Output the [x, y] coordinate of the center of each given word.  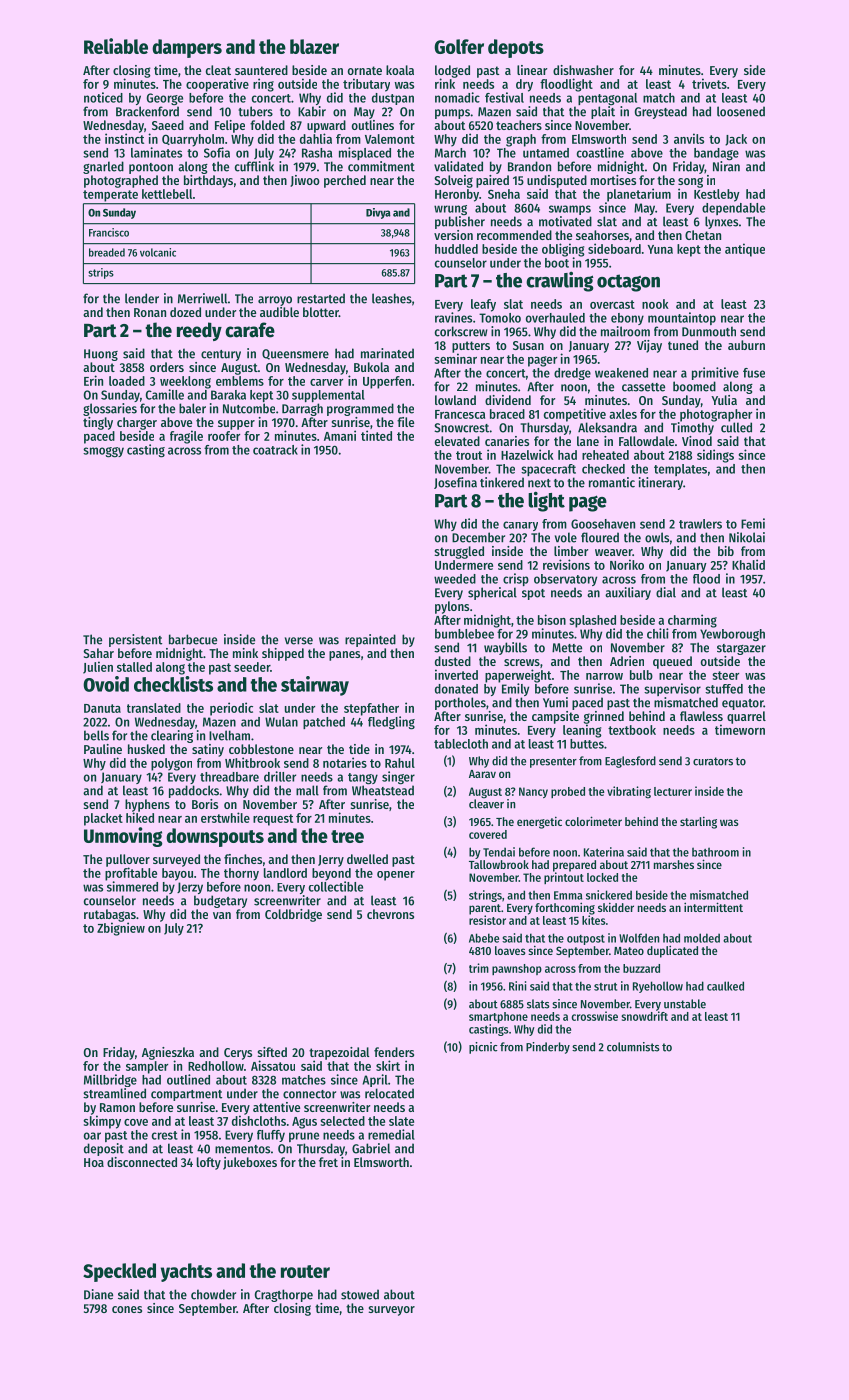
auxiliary [628, 593]
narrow [604, 676]
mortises [613, 180]
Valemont [390, 139]
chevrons [390, 914]
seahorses [602, 235]
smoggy [103, 452]
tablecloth [461, 744]
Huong [101, 355]
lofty [209, 1163]
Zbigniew [121, 929]
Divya [378, 213]
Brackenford [147, 111]
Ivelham [229, 735]
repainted [370, 640]
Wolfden [639, 938]
